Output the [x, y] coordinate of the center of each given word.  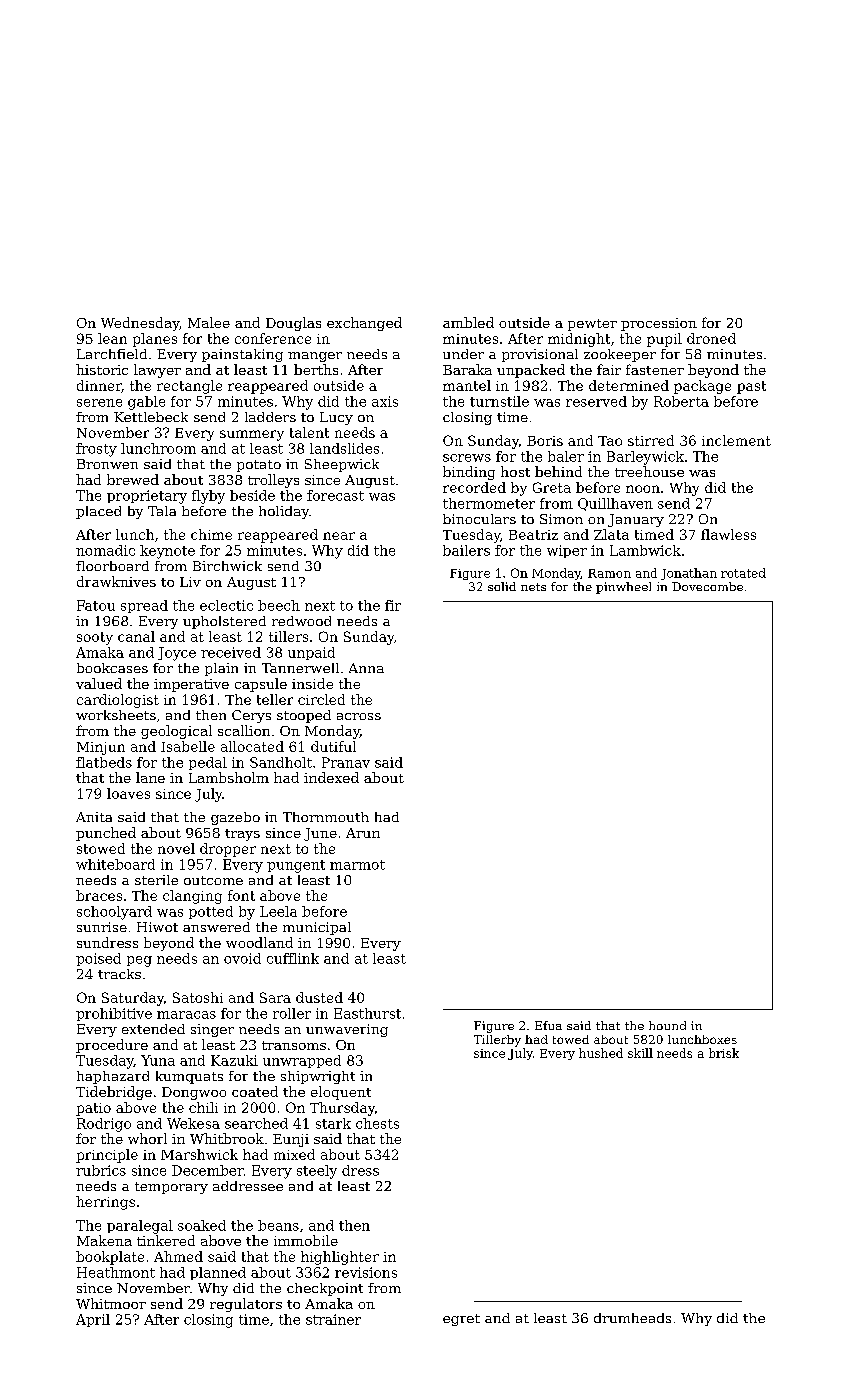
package [702, 387]
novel [176, 848]
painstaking [242, 355]
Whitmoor [111, 1303]
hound [667, 1025]
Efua [548, 1025]
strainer [333, 1319]
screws [467, 458]
